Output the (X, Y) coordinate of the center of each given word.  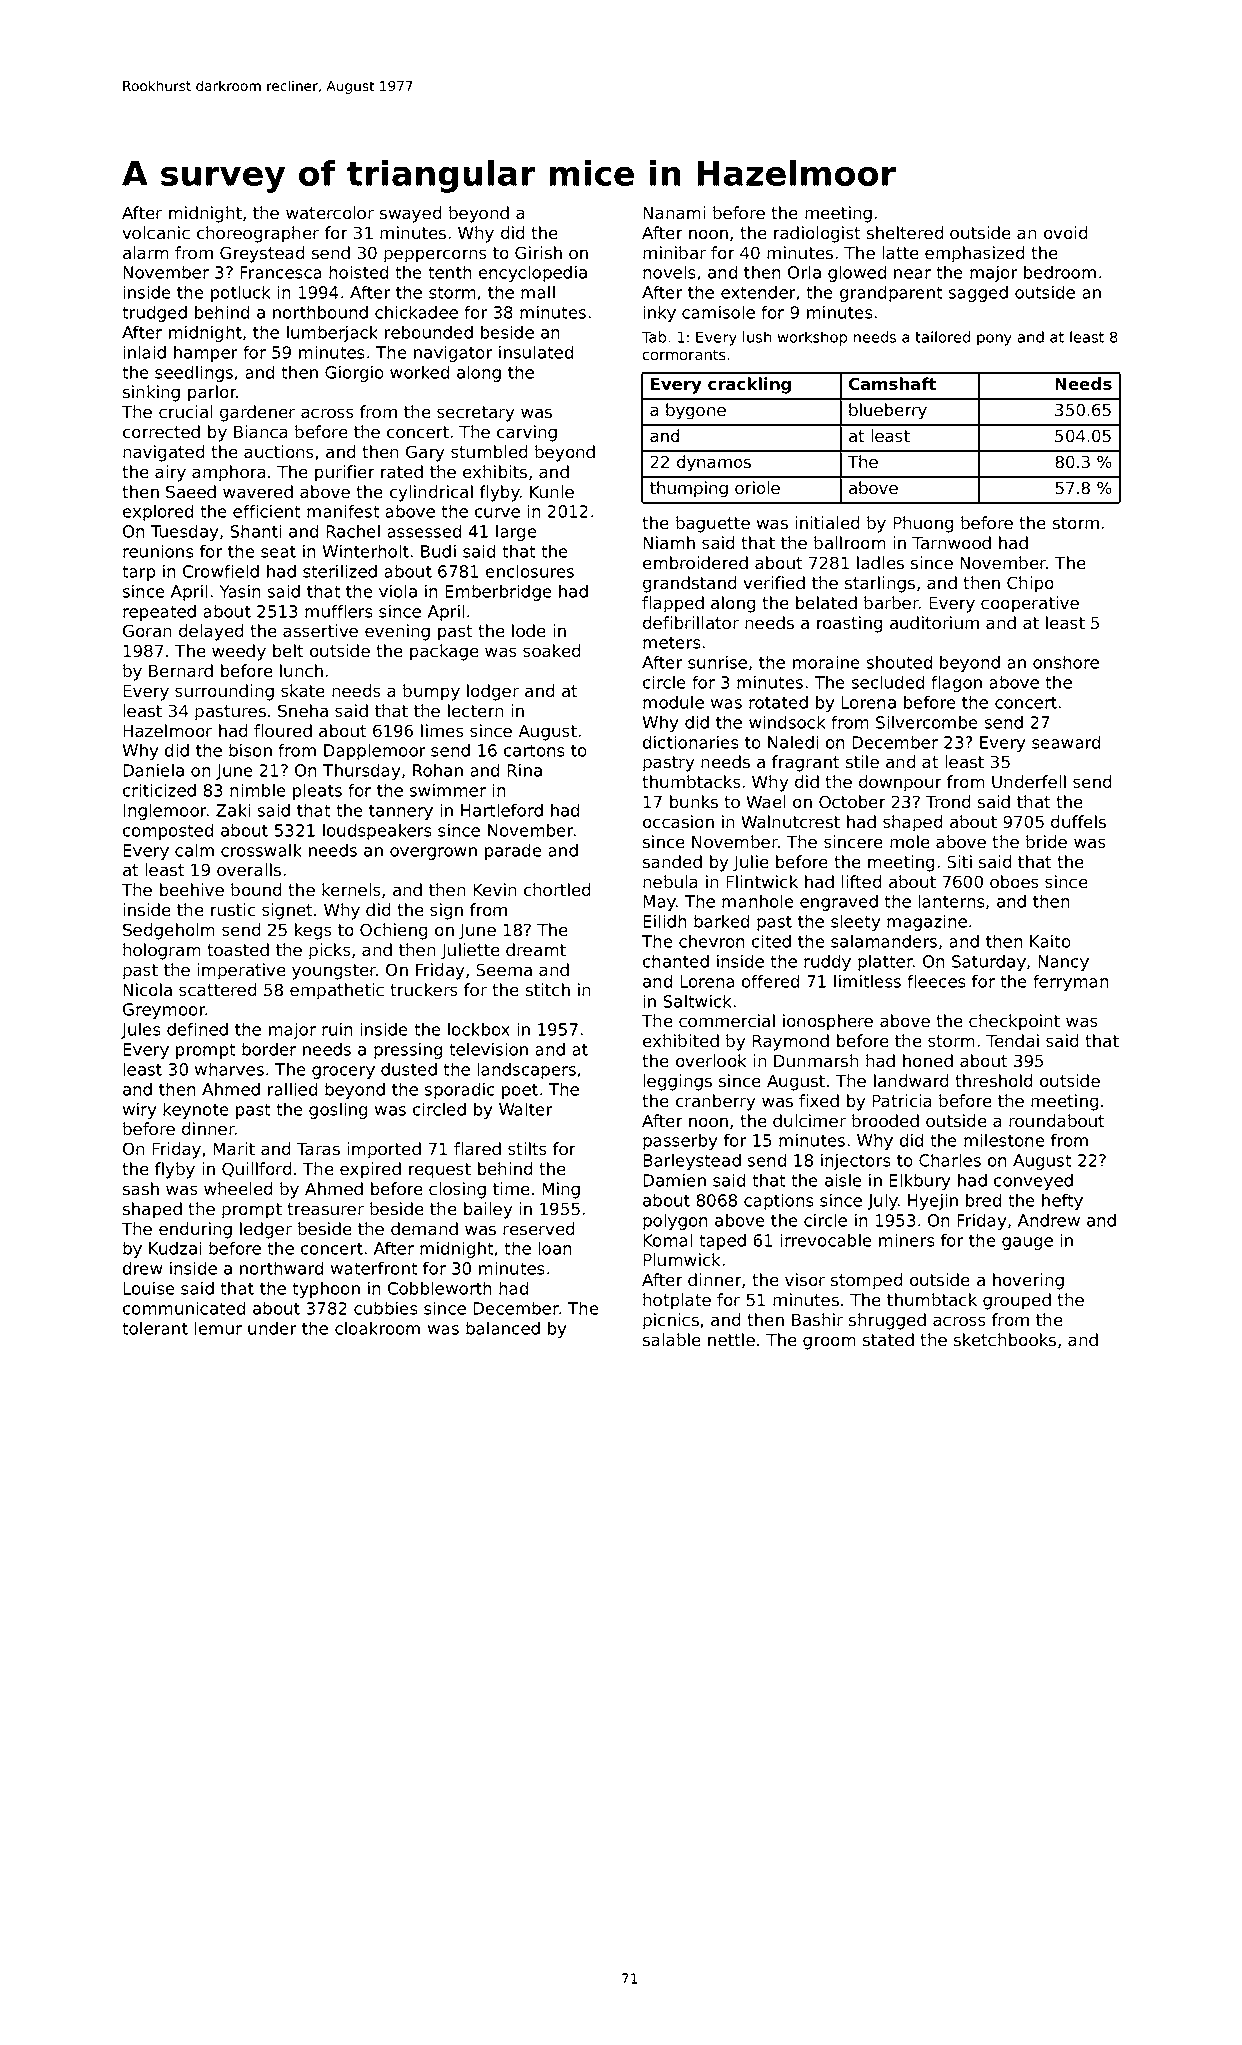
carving (527, 433)
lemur (218, 1328)
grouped (1017, 1301)
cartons (534, 750)
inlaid (144, 352)
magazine (927, 923)
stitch (548, 990)
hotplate (677, 1301)
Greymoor (164, 1011)
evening (397, 632)
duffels (1078, 822)
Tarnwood (951, 543)
